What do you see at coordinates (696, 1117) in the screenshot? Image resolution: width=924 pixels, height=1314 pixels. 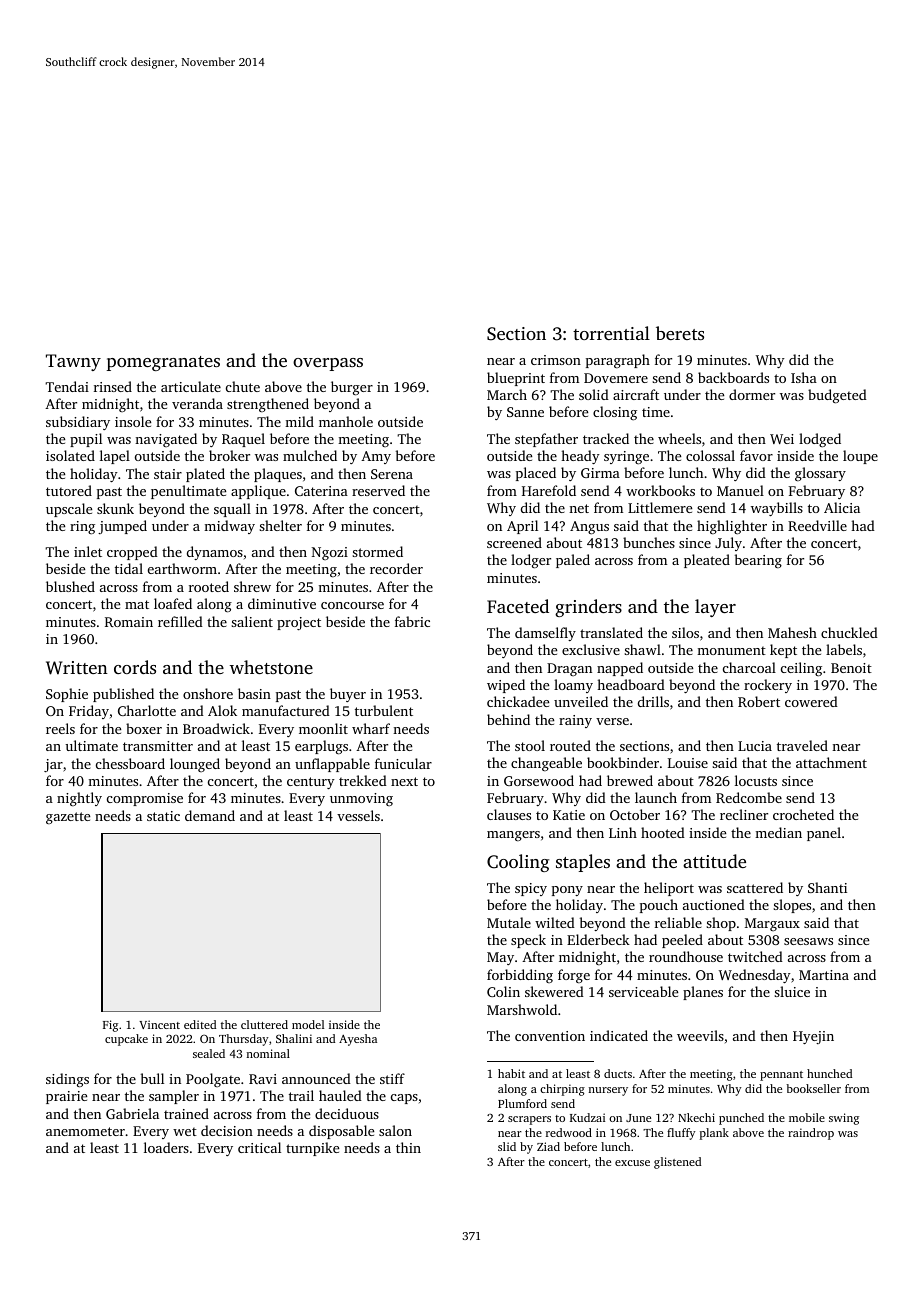 I see `Nkechi` at bounding box center [696, 1117].
